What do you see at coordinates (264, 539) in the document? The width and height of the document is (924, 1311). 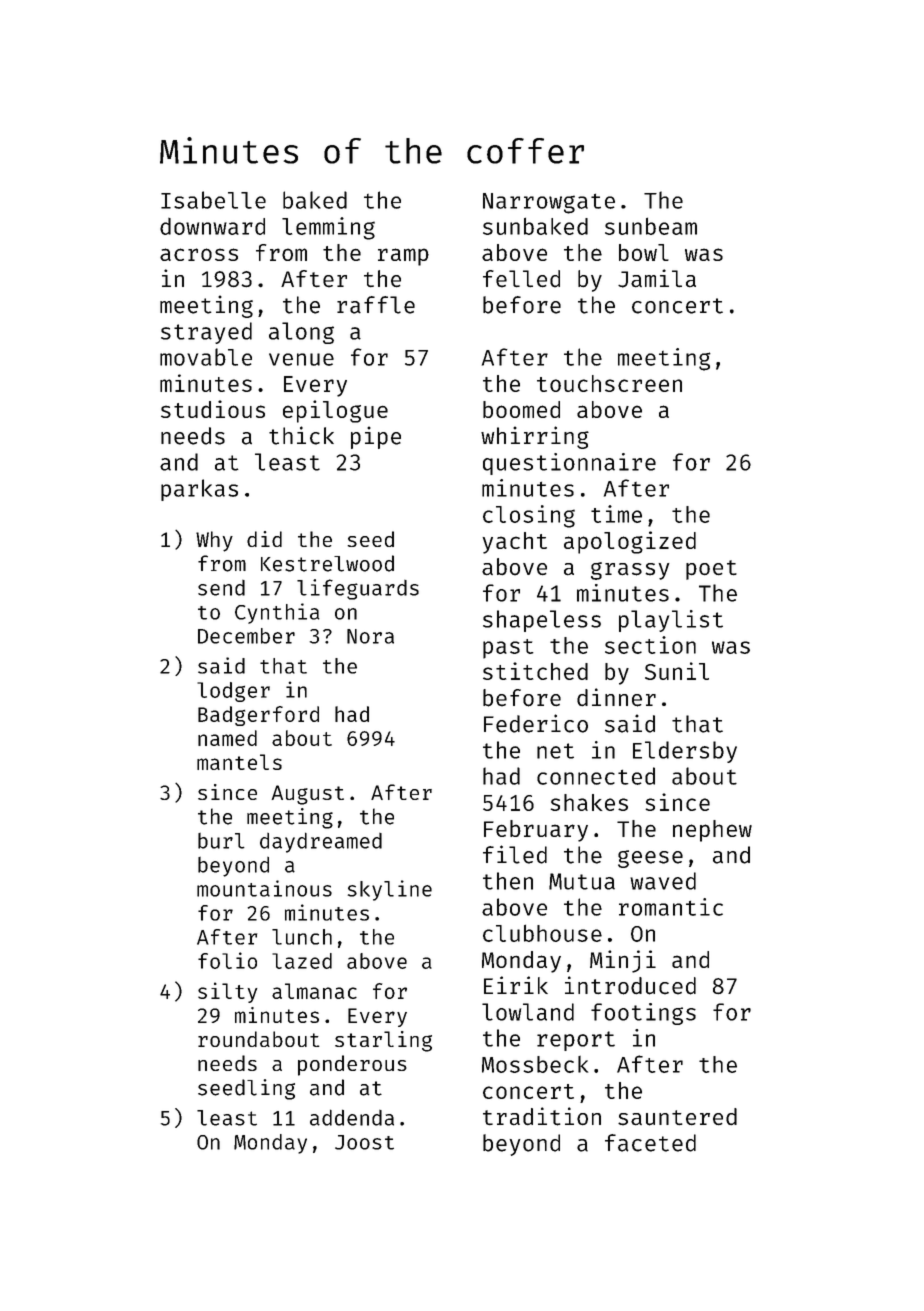 I see `did` at bounding box center [264, 539].
